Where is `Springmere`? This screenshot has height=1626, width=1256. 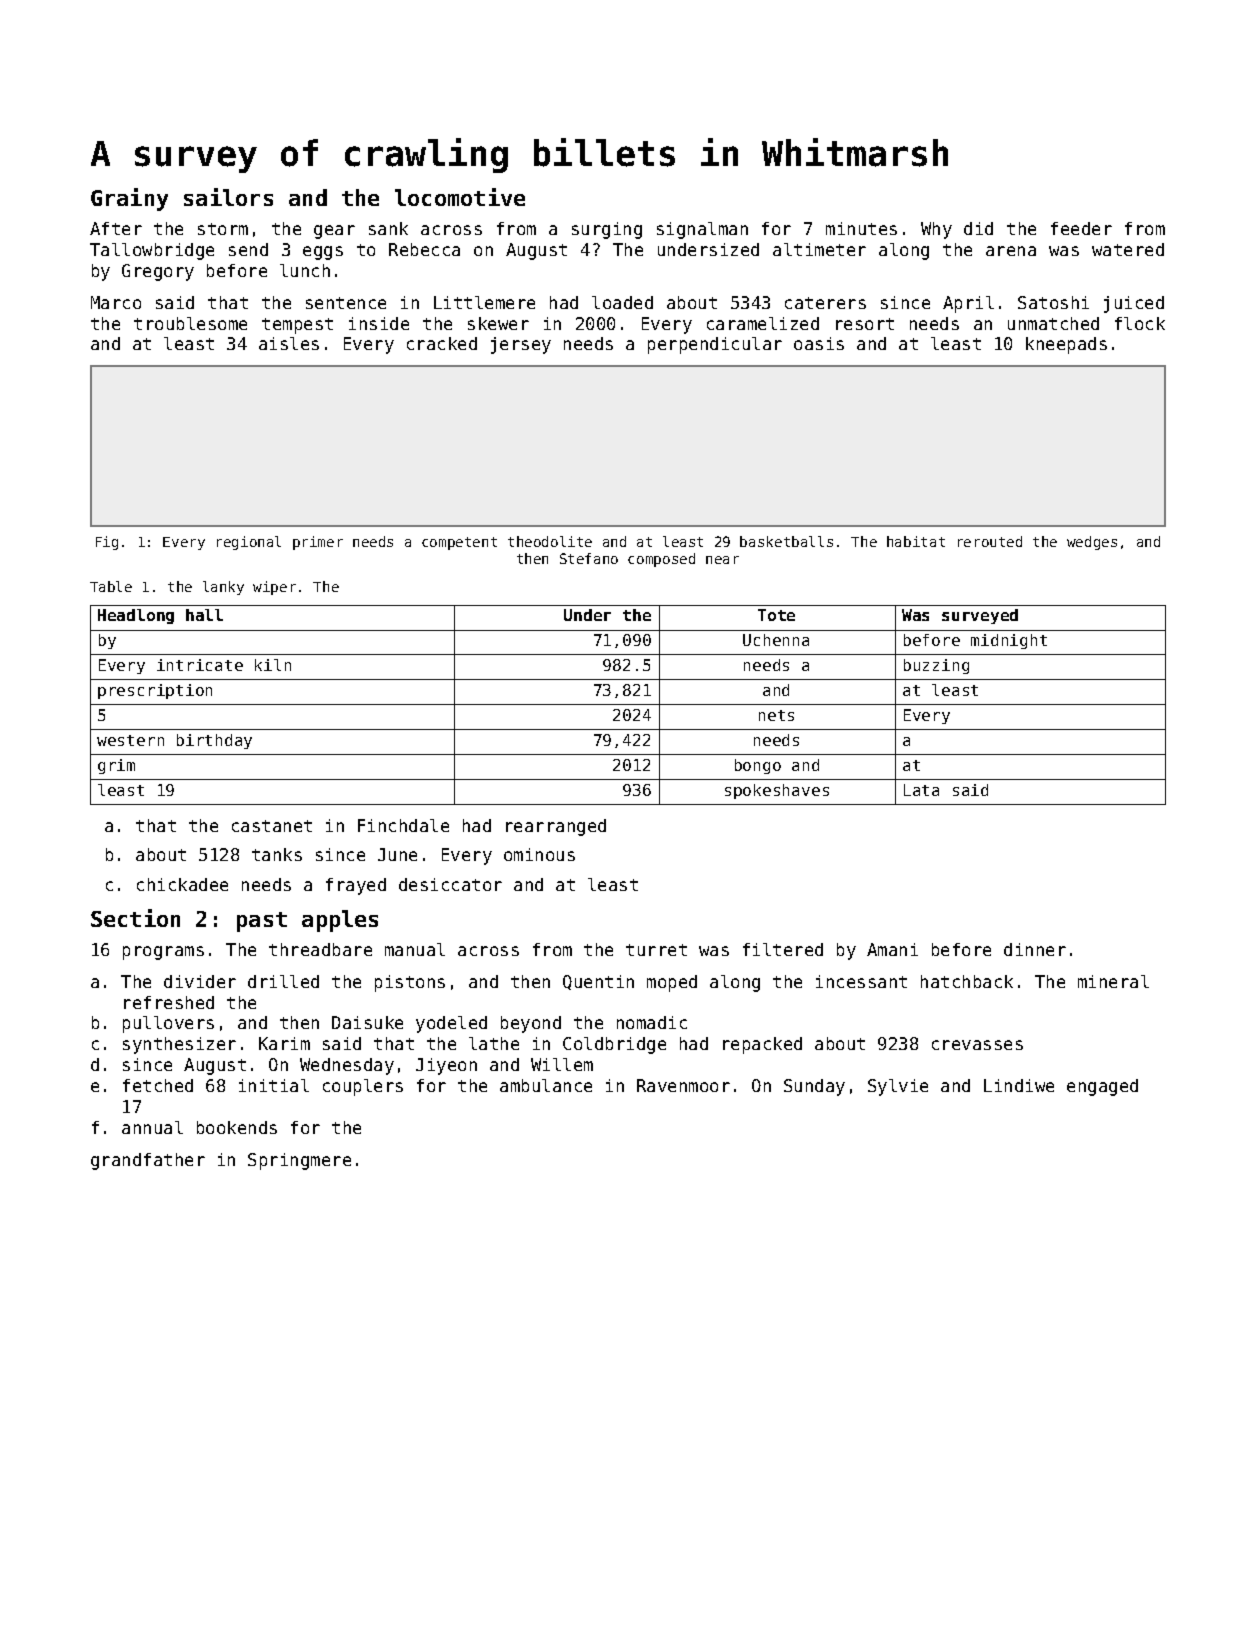 Springmere is located at coordinates (299, 1161).
